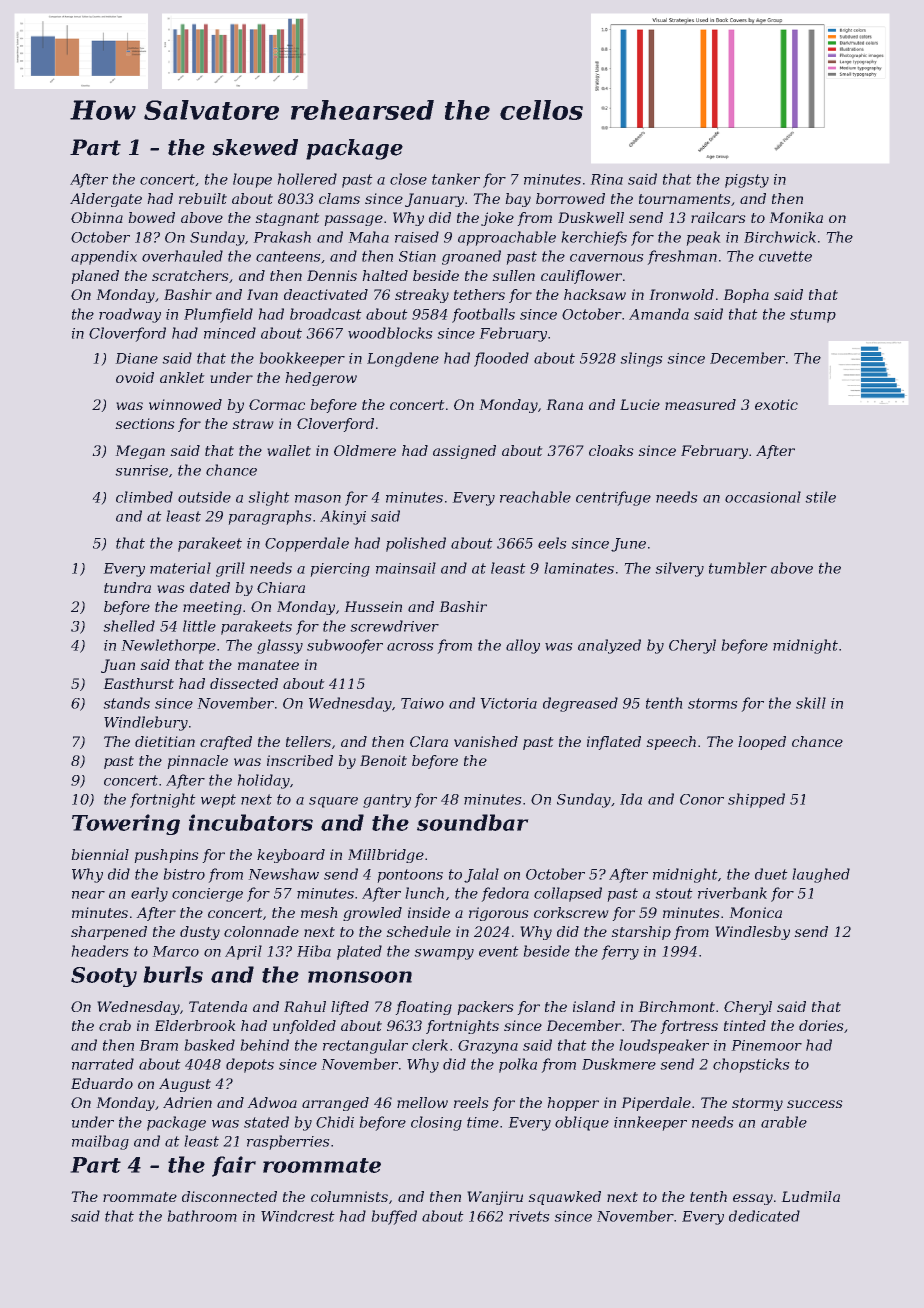  Describe the element at coordinates (106, 200) in the screenshot. I see `Aldergate` at that location.
